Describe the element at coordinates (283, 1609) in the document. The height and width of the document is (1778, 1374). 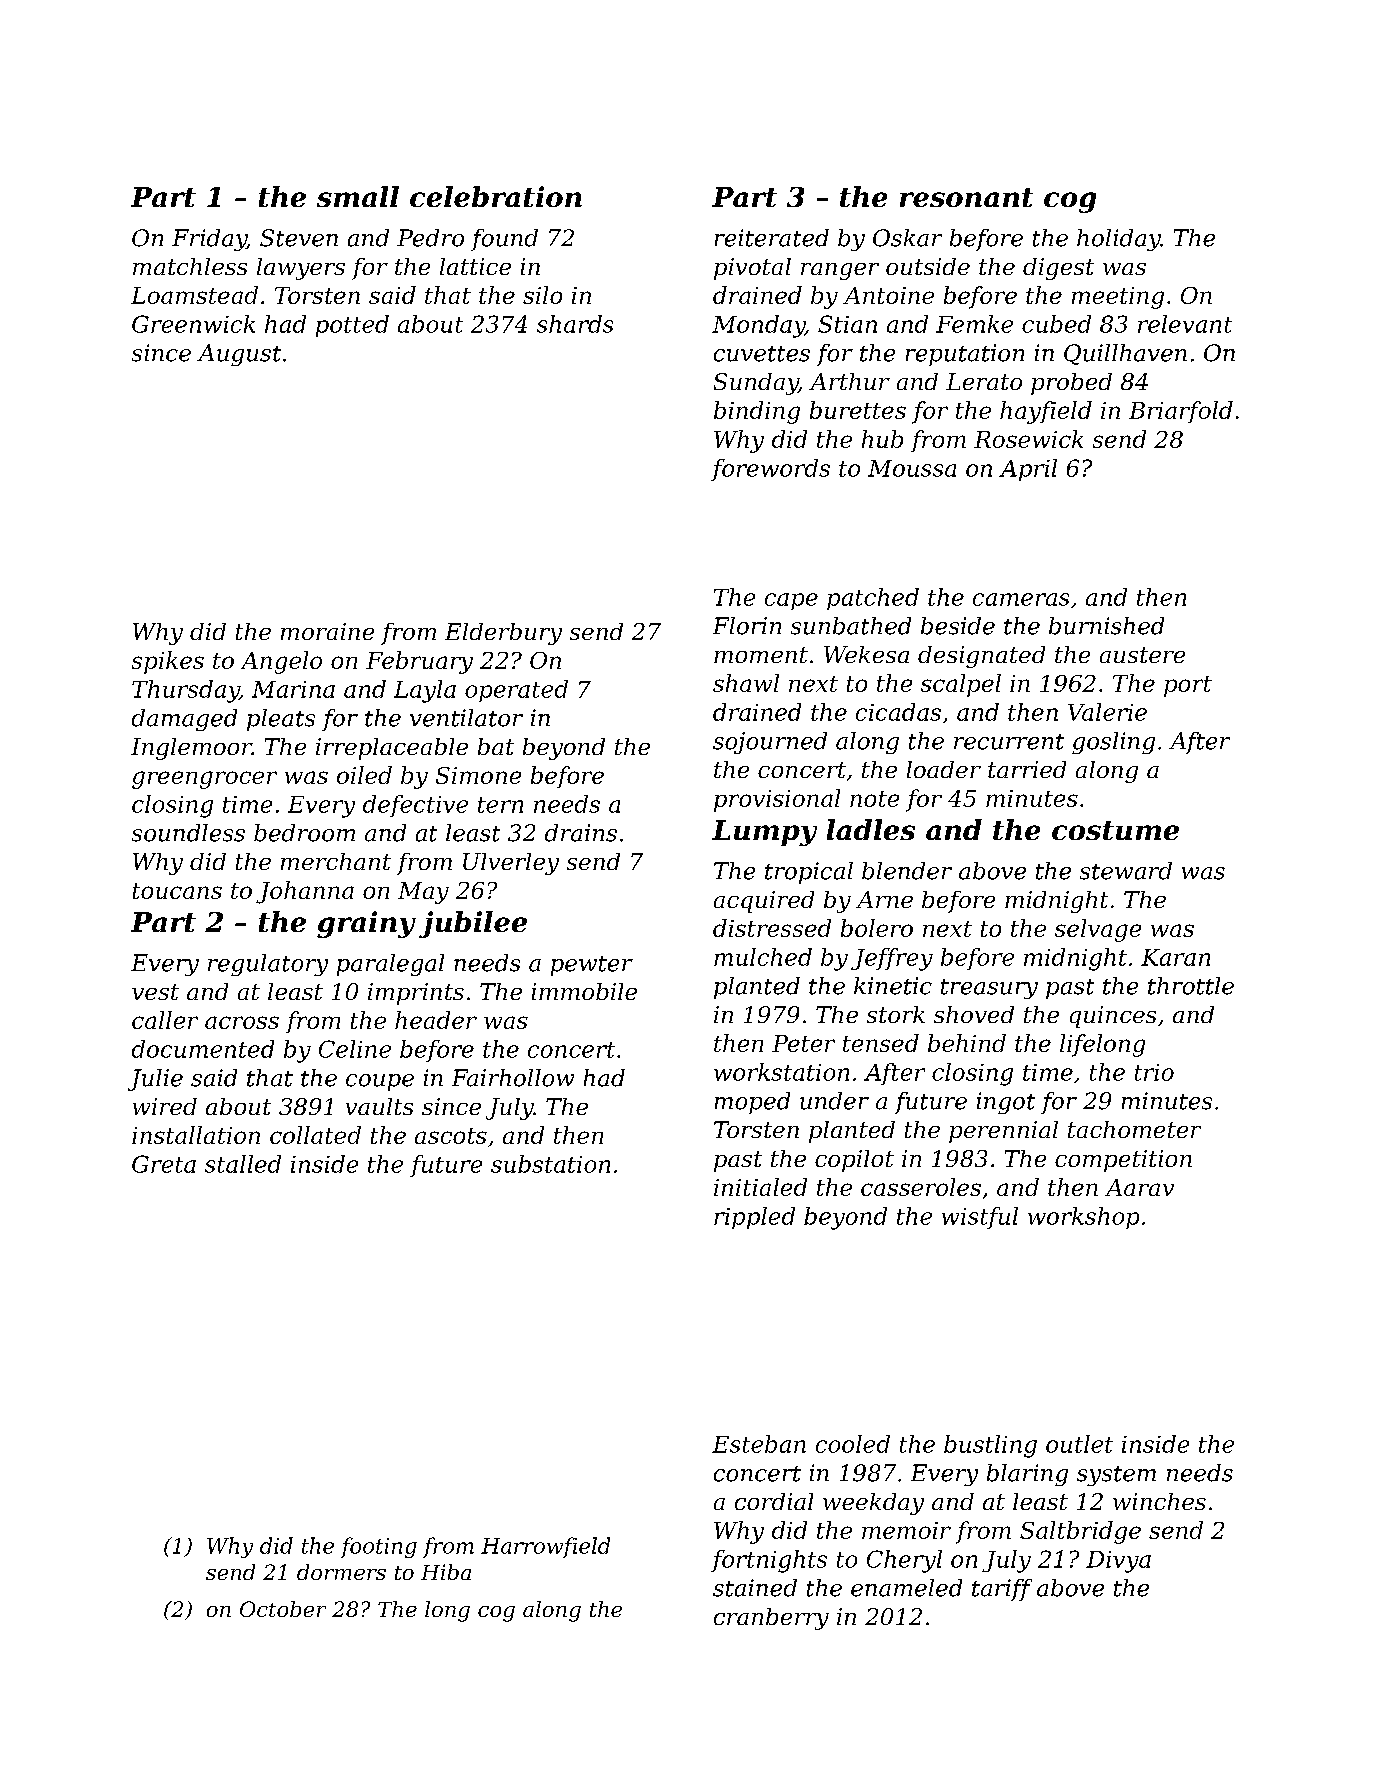
I see `October` at that location.
